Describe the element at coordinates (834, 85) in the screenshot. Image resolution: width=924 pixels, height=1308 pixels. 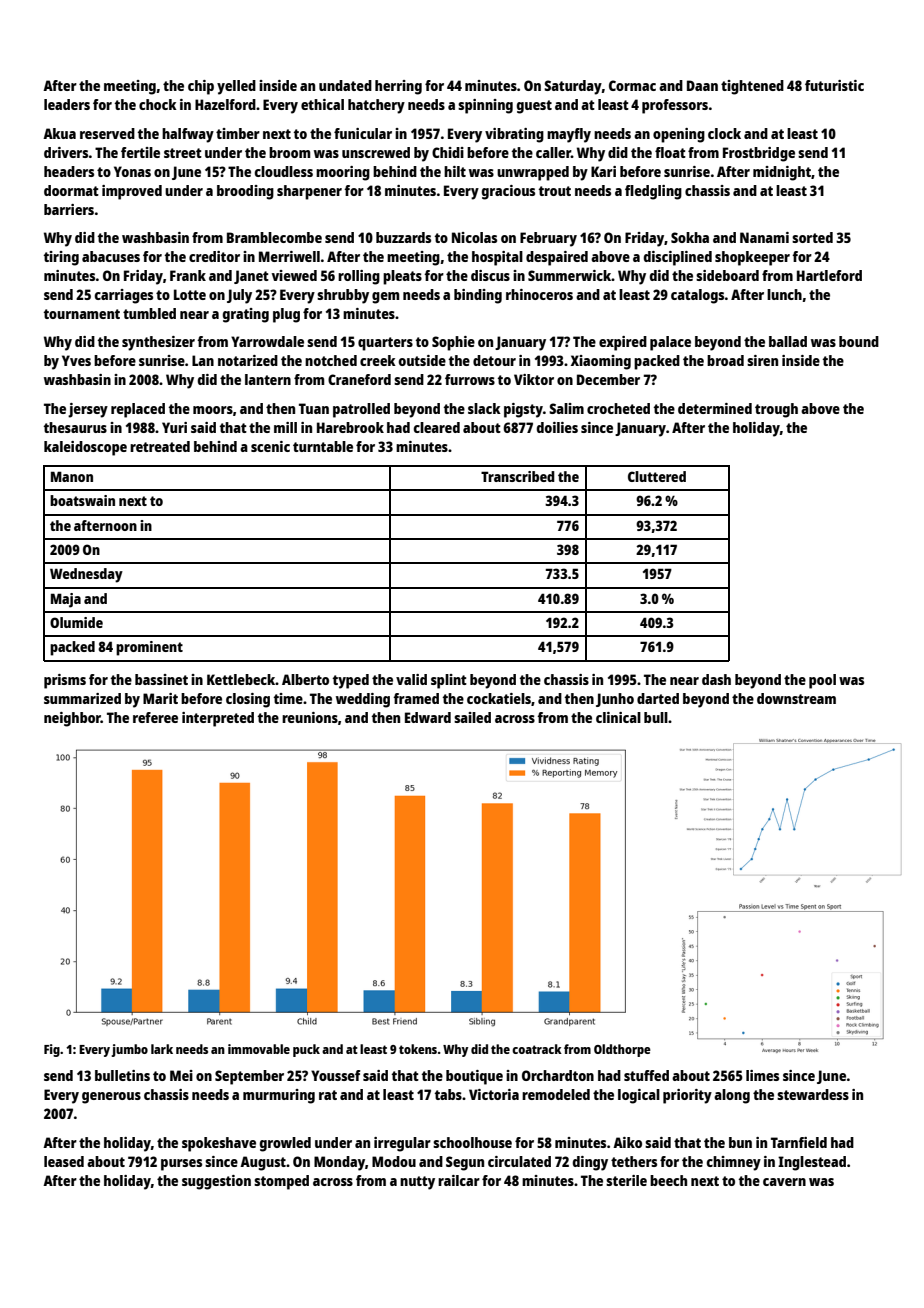
I see `futuristic` at that location.
